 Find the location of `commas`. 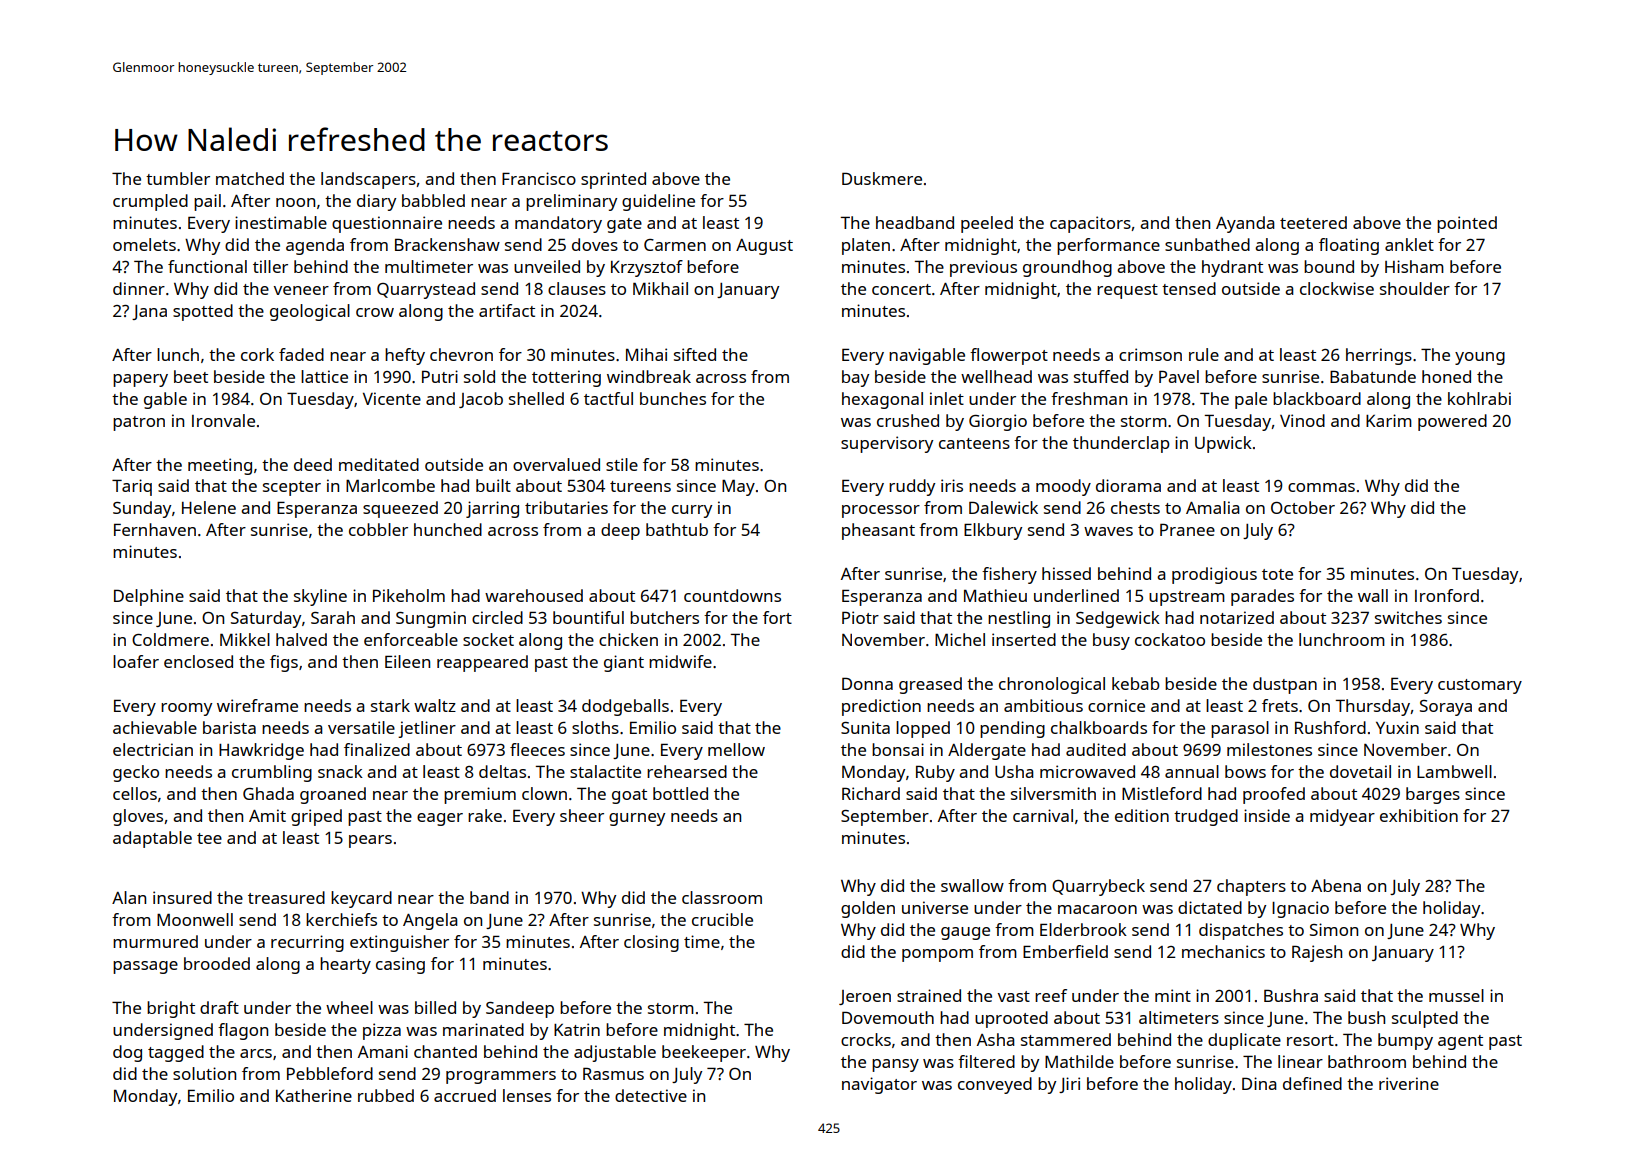

commas is located at coordinates (1321, 487).
